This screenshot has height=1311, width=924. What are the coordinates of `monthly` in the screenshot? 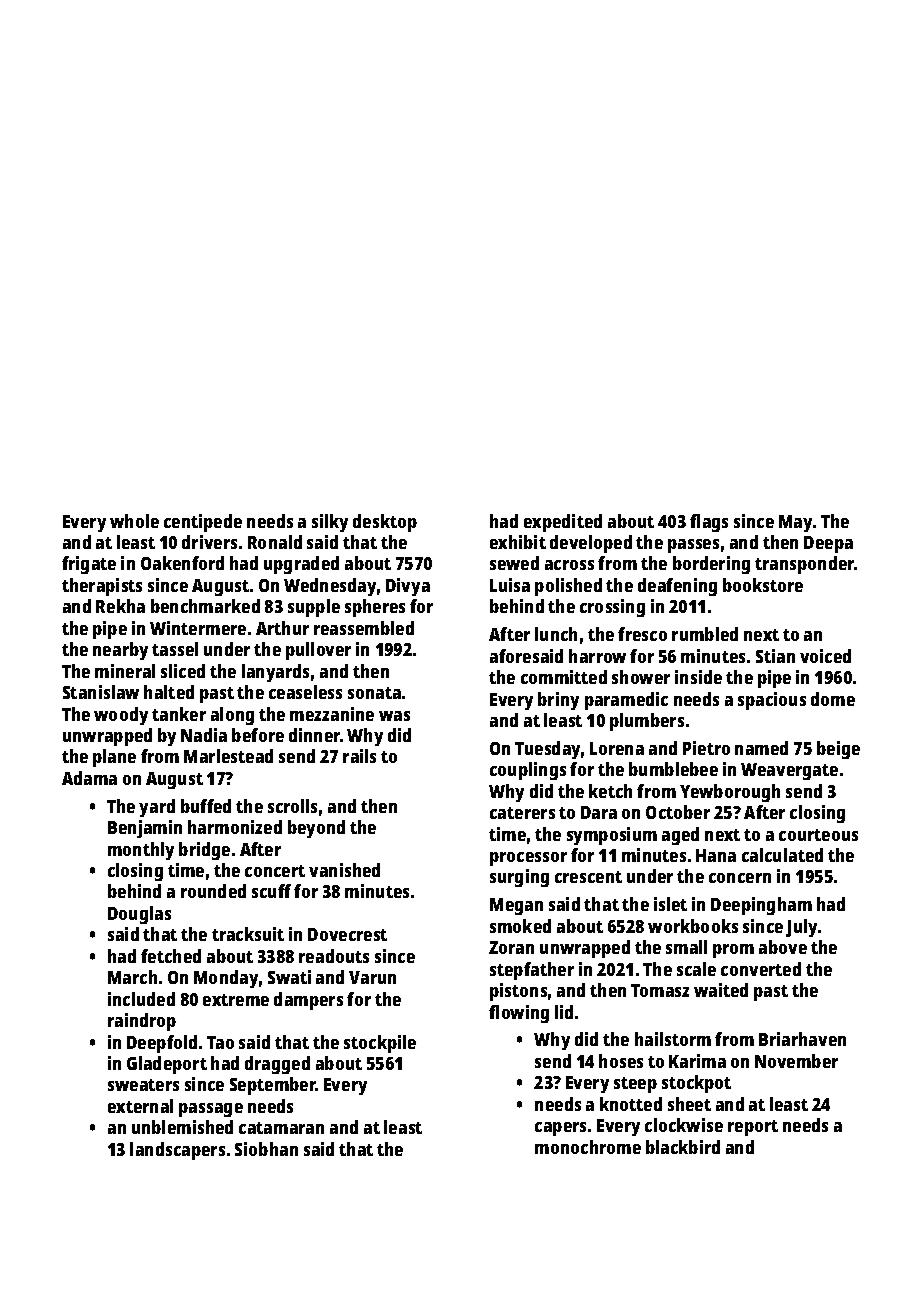 It's located at (141, 851).
